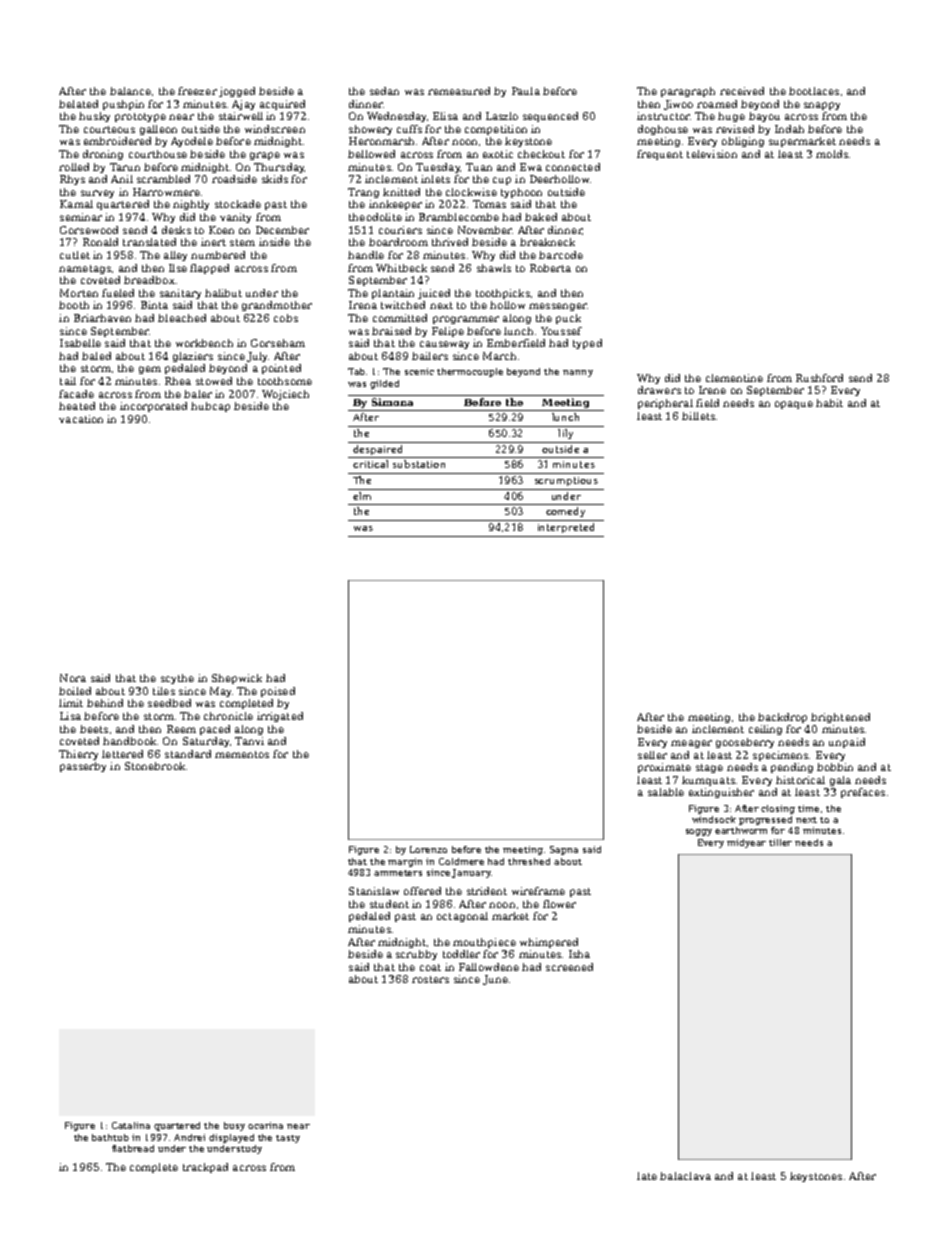 Image resolution: width=952 pixels, height=1233 pixels. Describe the element at coordinates (133, 1148) in the screenshot. I see `flatbread` at that location.
